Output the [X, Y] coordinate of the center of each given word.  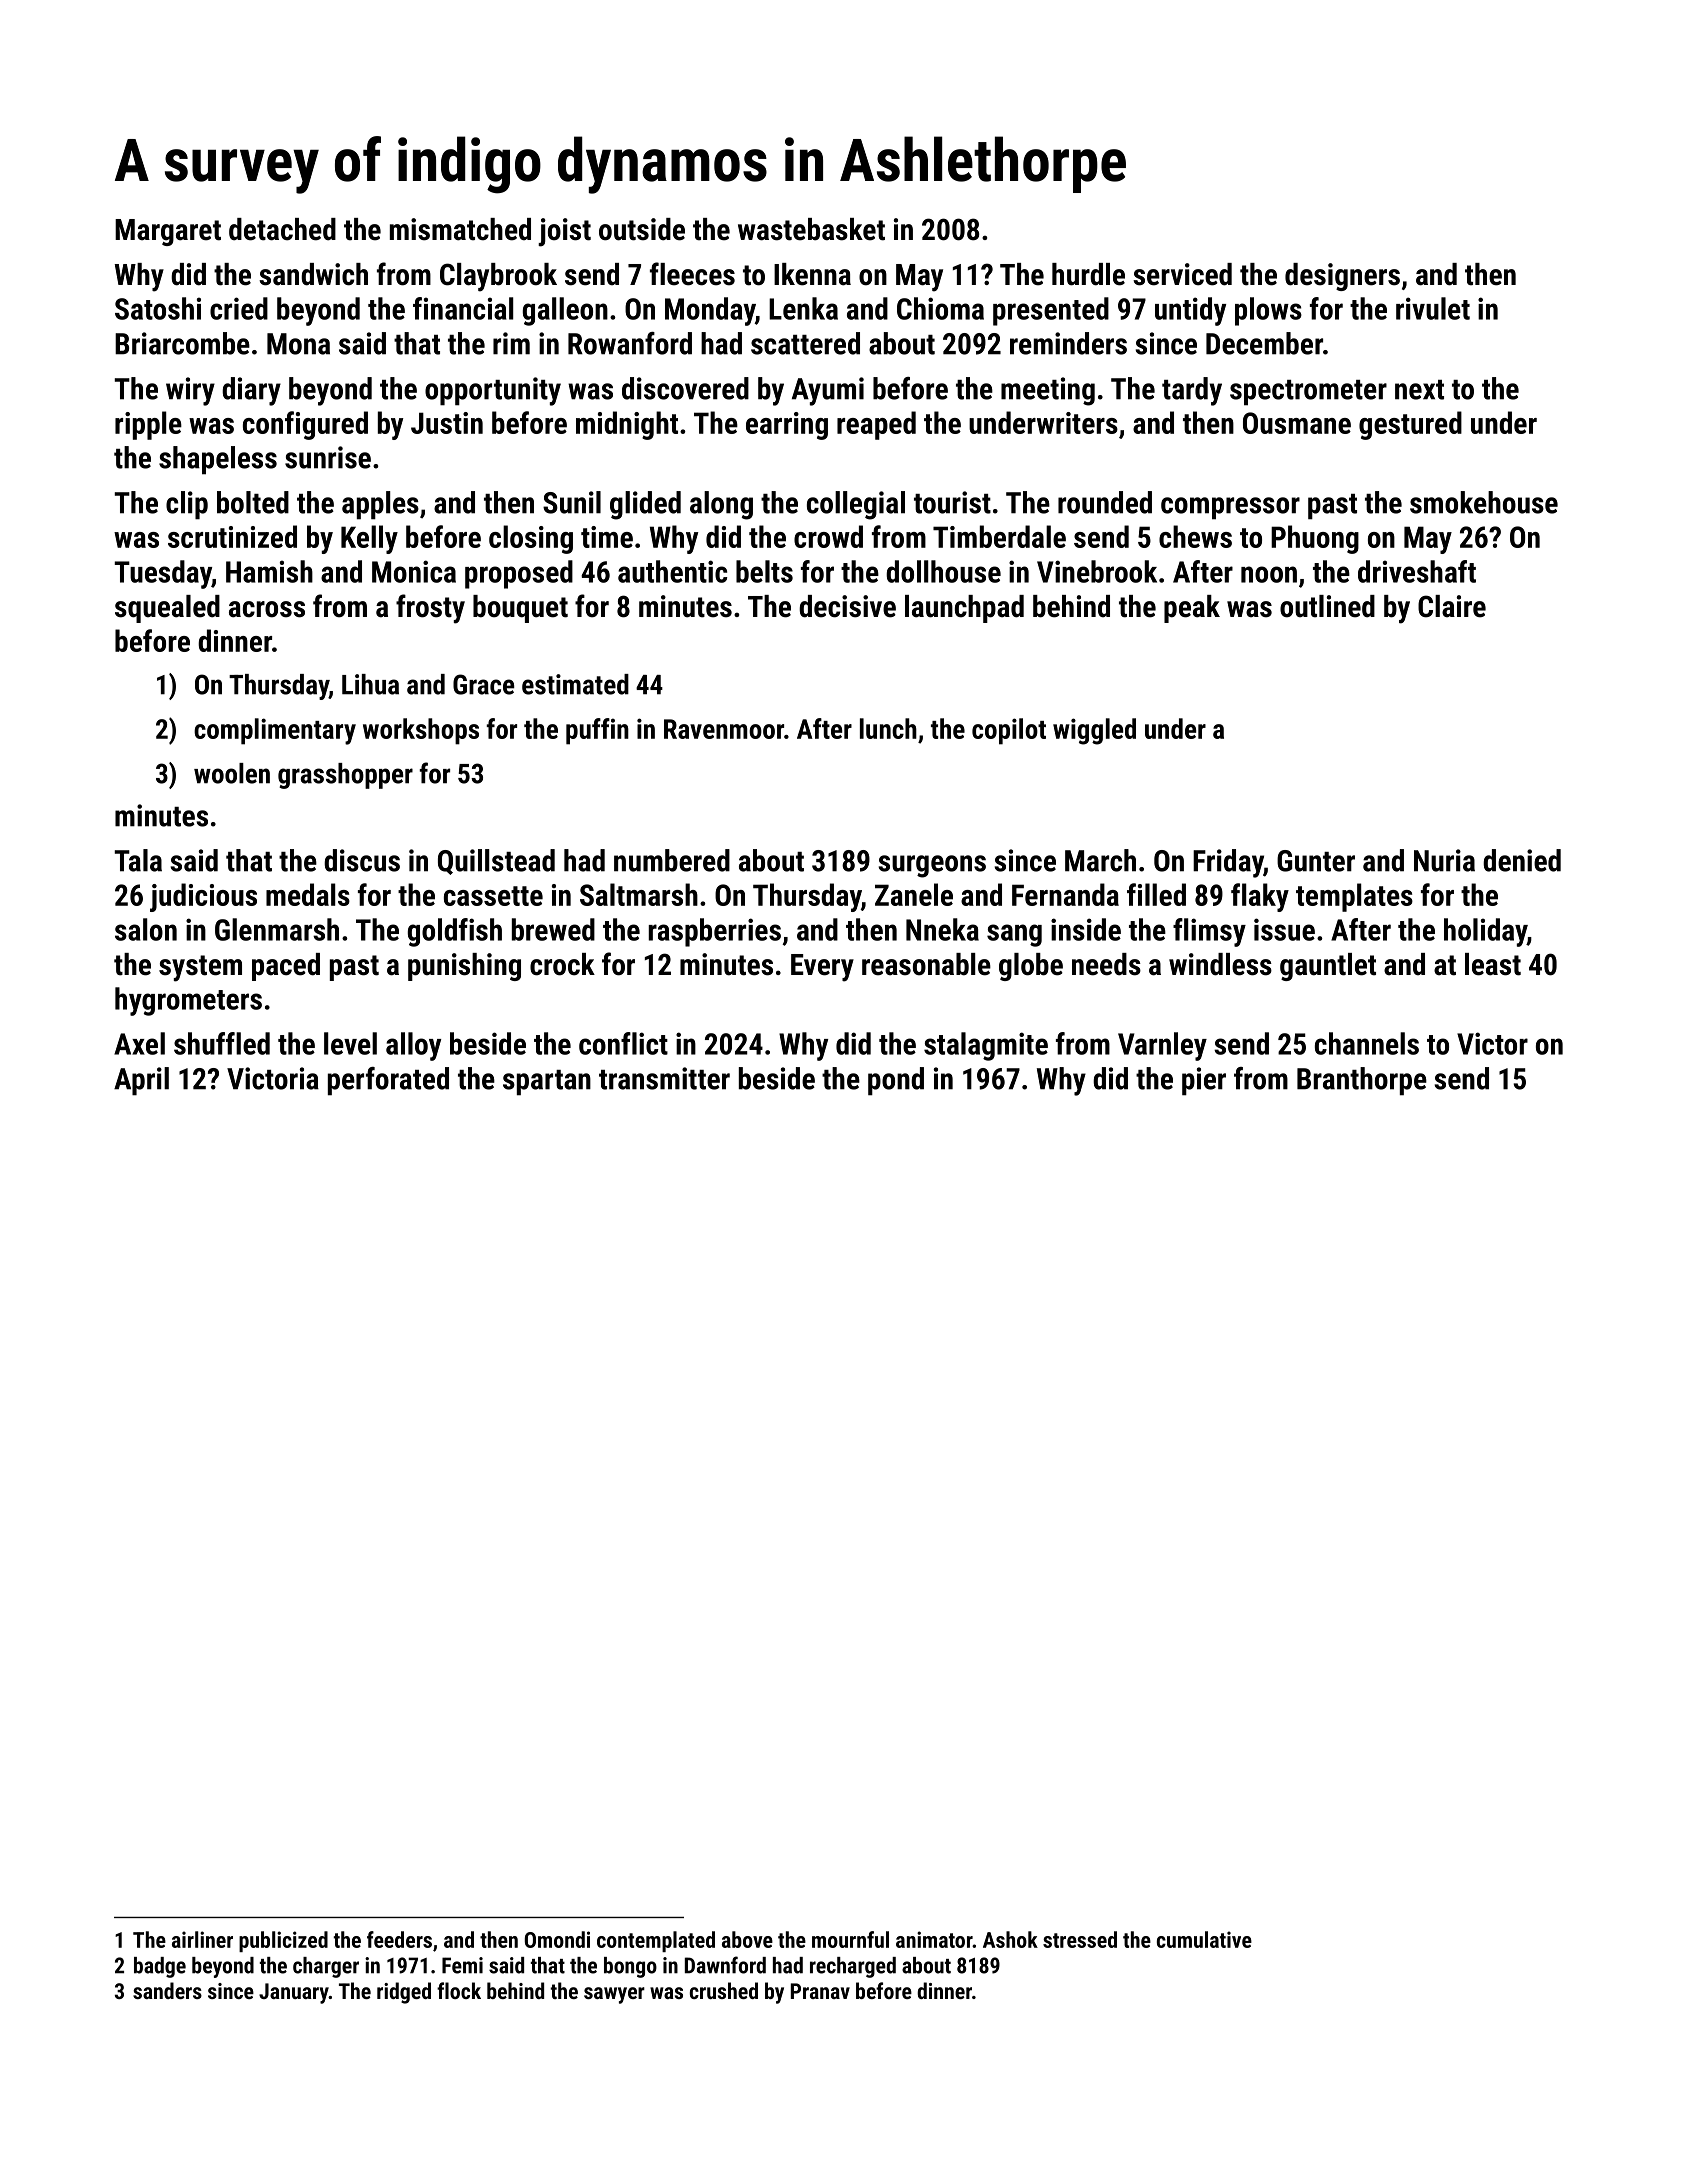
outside [642, 229]
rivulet [1433, 308]
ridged [404, 1993]
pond [896, 1081]
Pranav [820, 1991]
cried [239, 308]
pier [1204, 1081]
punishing [464, 967]
